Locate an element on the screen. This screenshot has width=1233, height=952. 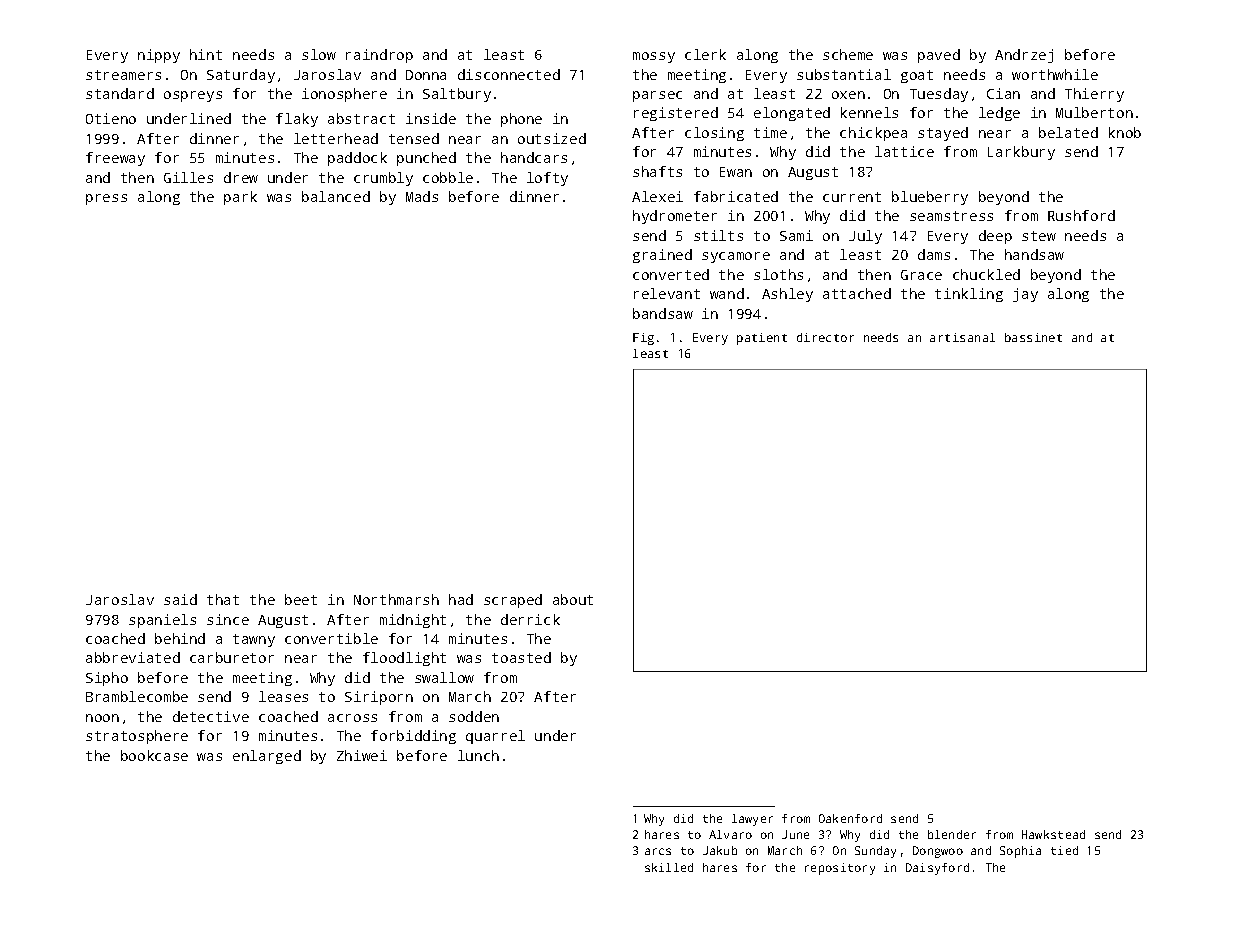
abbreviated is located at coordinates (133, 657).
